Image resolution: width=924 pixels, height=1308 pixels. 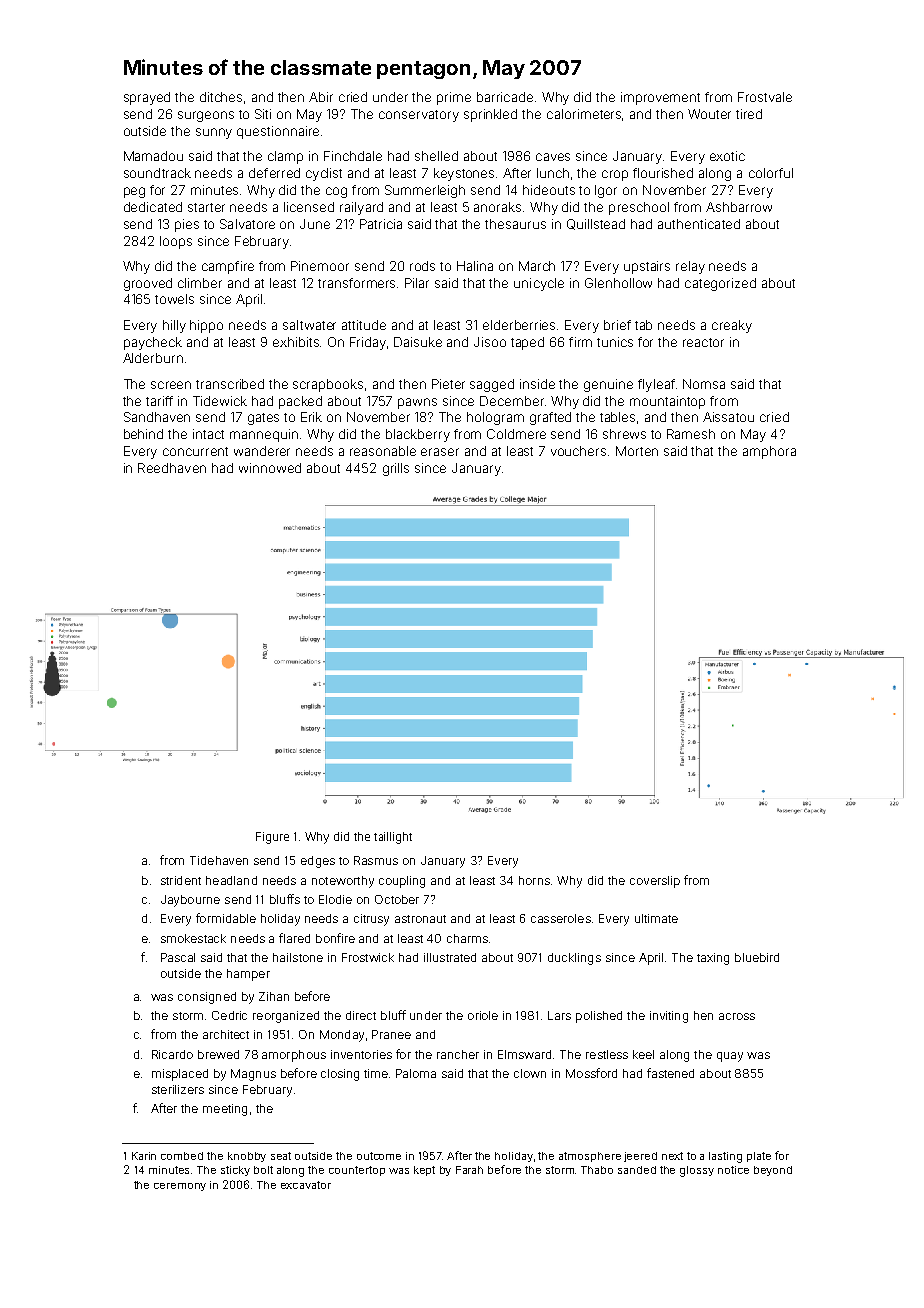 What do you see at coordinates (728, 417) in the document?
I see `Aissatou` at bounding box center [728, 417].
